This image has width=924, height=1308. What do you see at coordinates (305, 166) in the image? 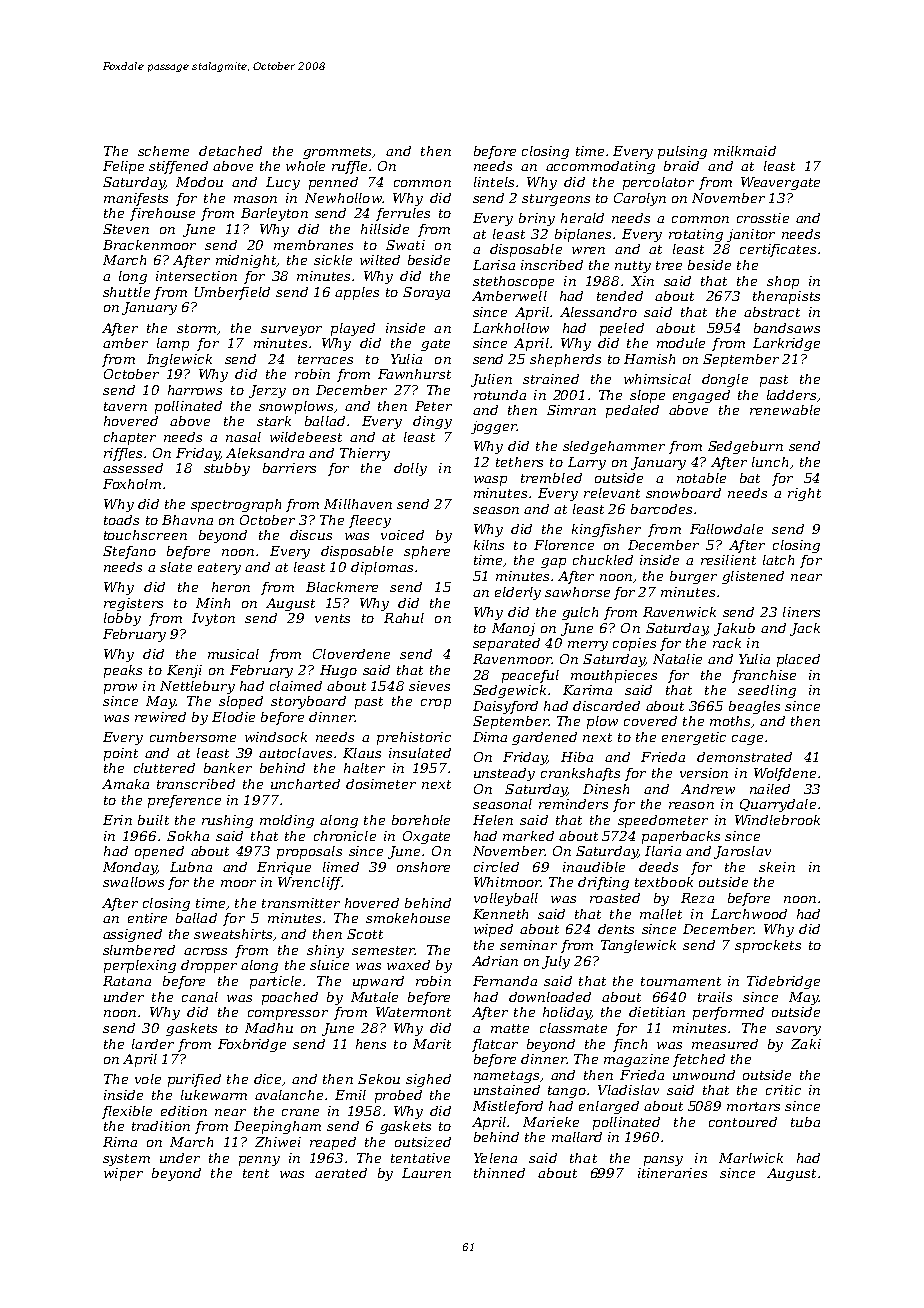
I see `whole` at bounding box center [305, 166].
